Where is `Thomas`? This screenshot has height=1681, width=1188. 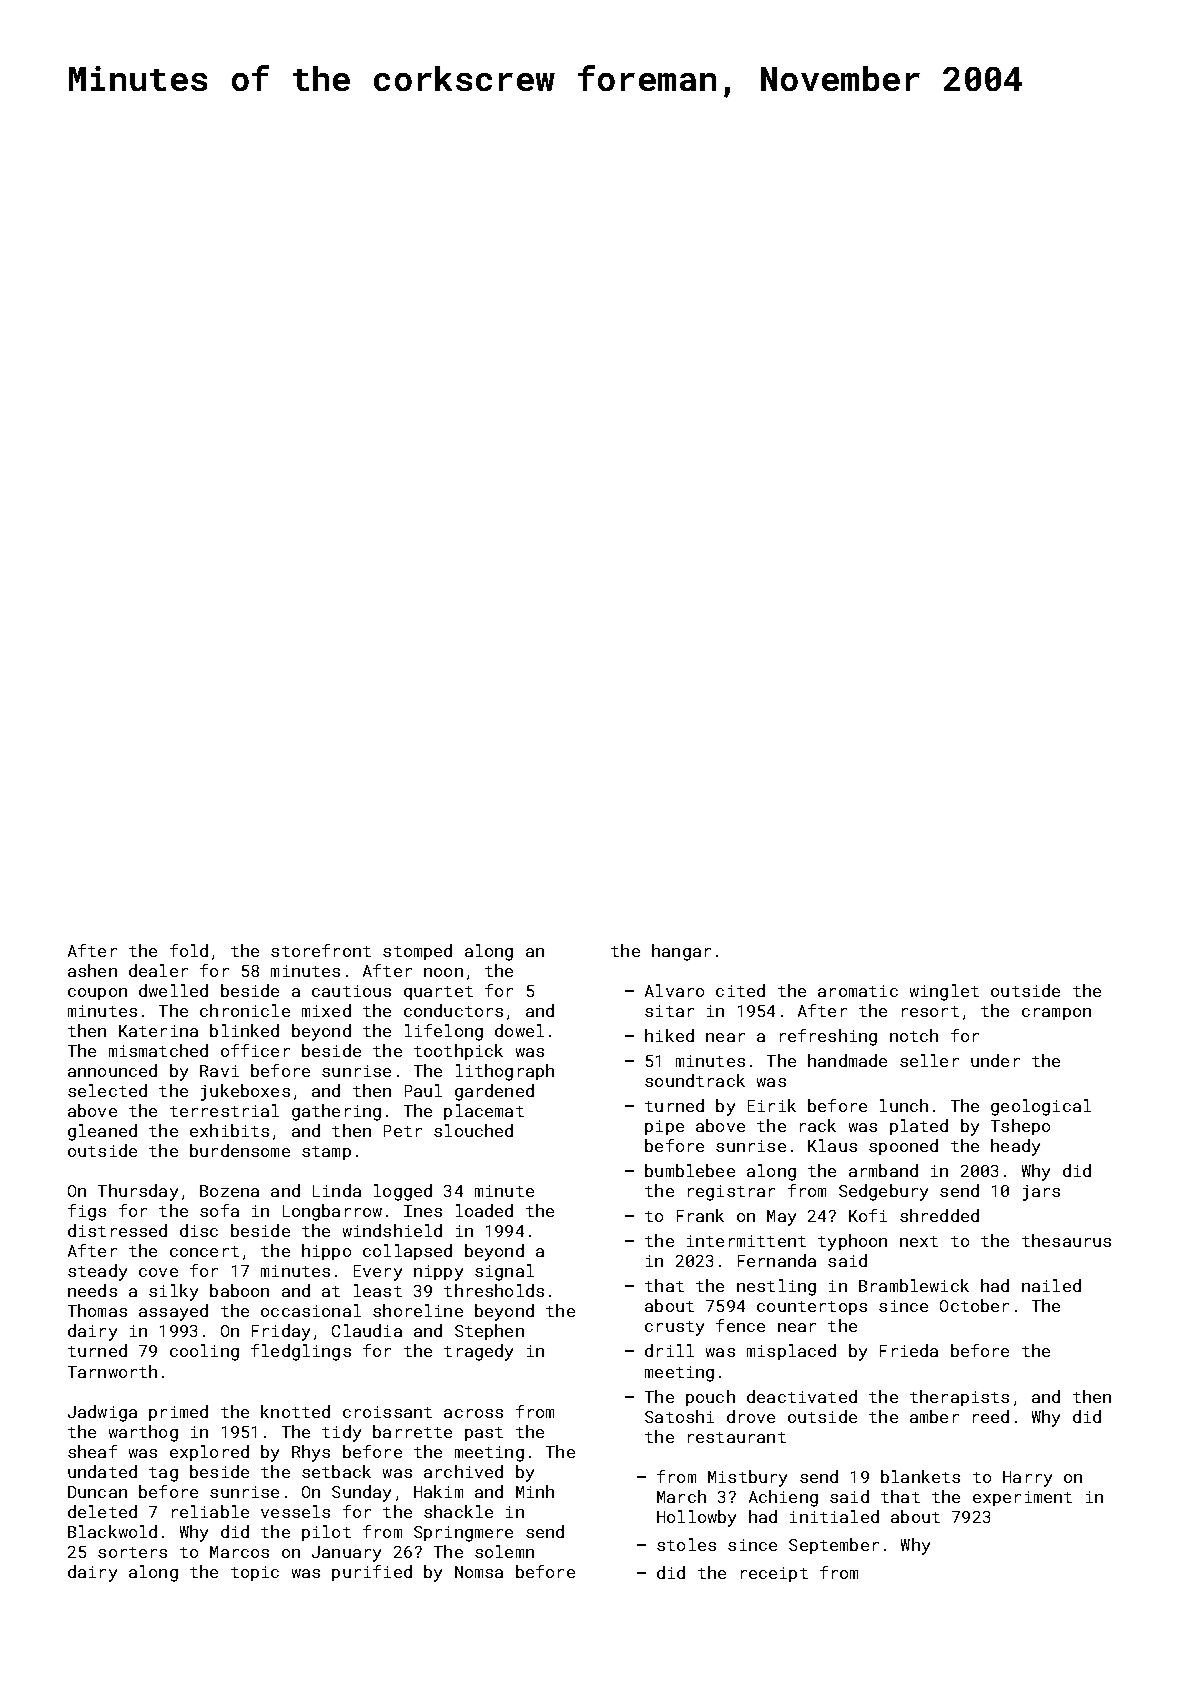
Thomas is located at coordinates (97, 1310).
